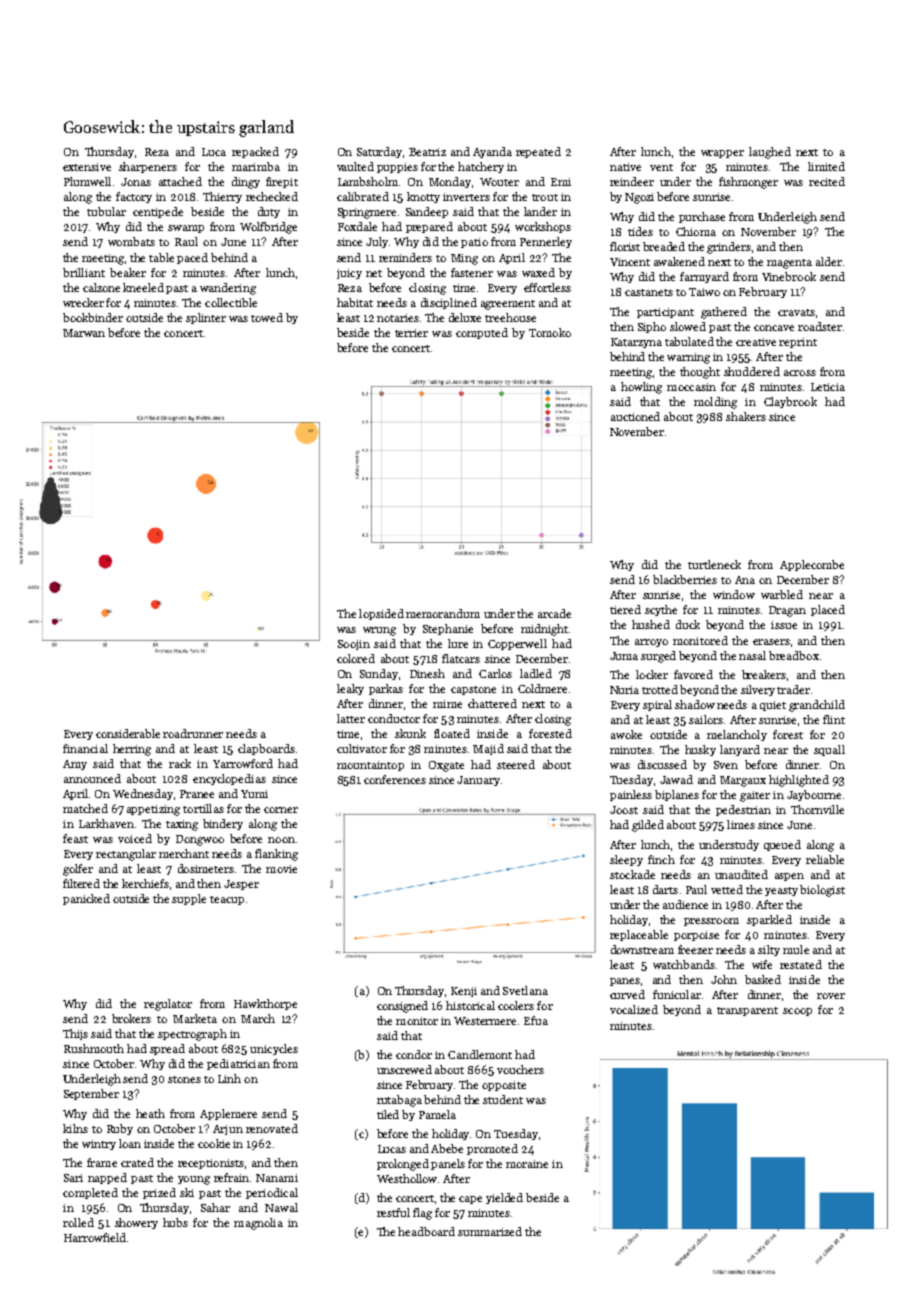 This document has width=908, height=1316. Describe the element at coordinates (206, 318) in the document. I see `splinter` at that location.
